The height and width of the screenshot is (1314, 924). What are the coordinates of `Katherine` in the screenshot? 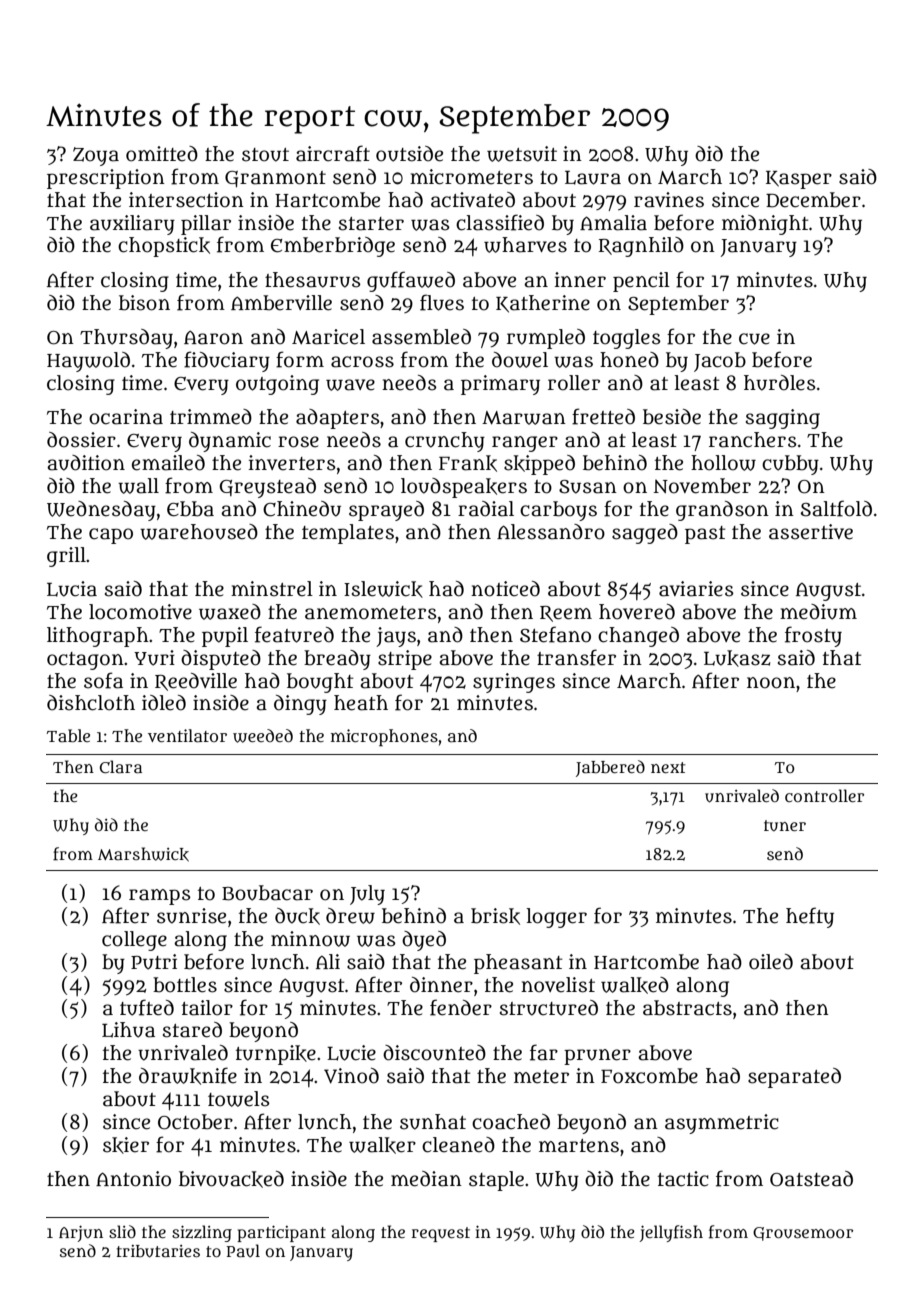 It's located at (543, 304).
